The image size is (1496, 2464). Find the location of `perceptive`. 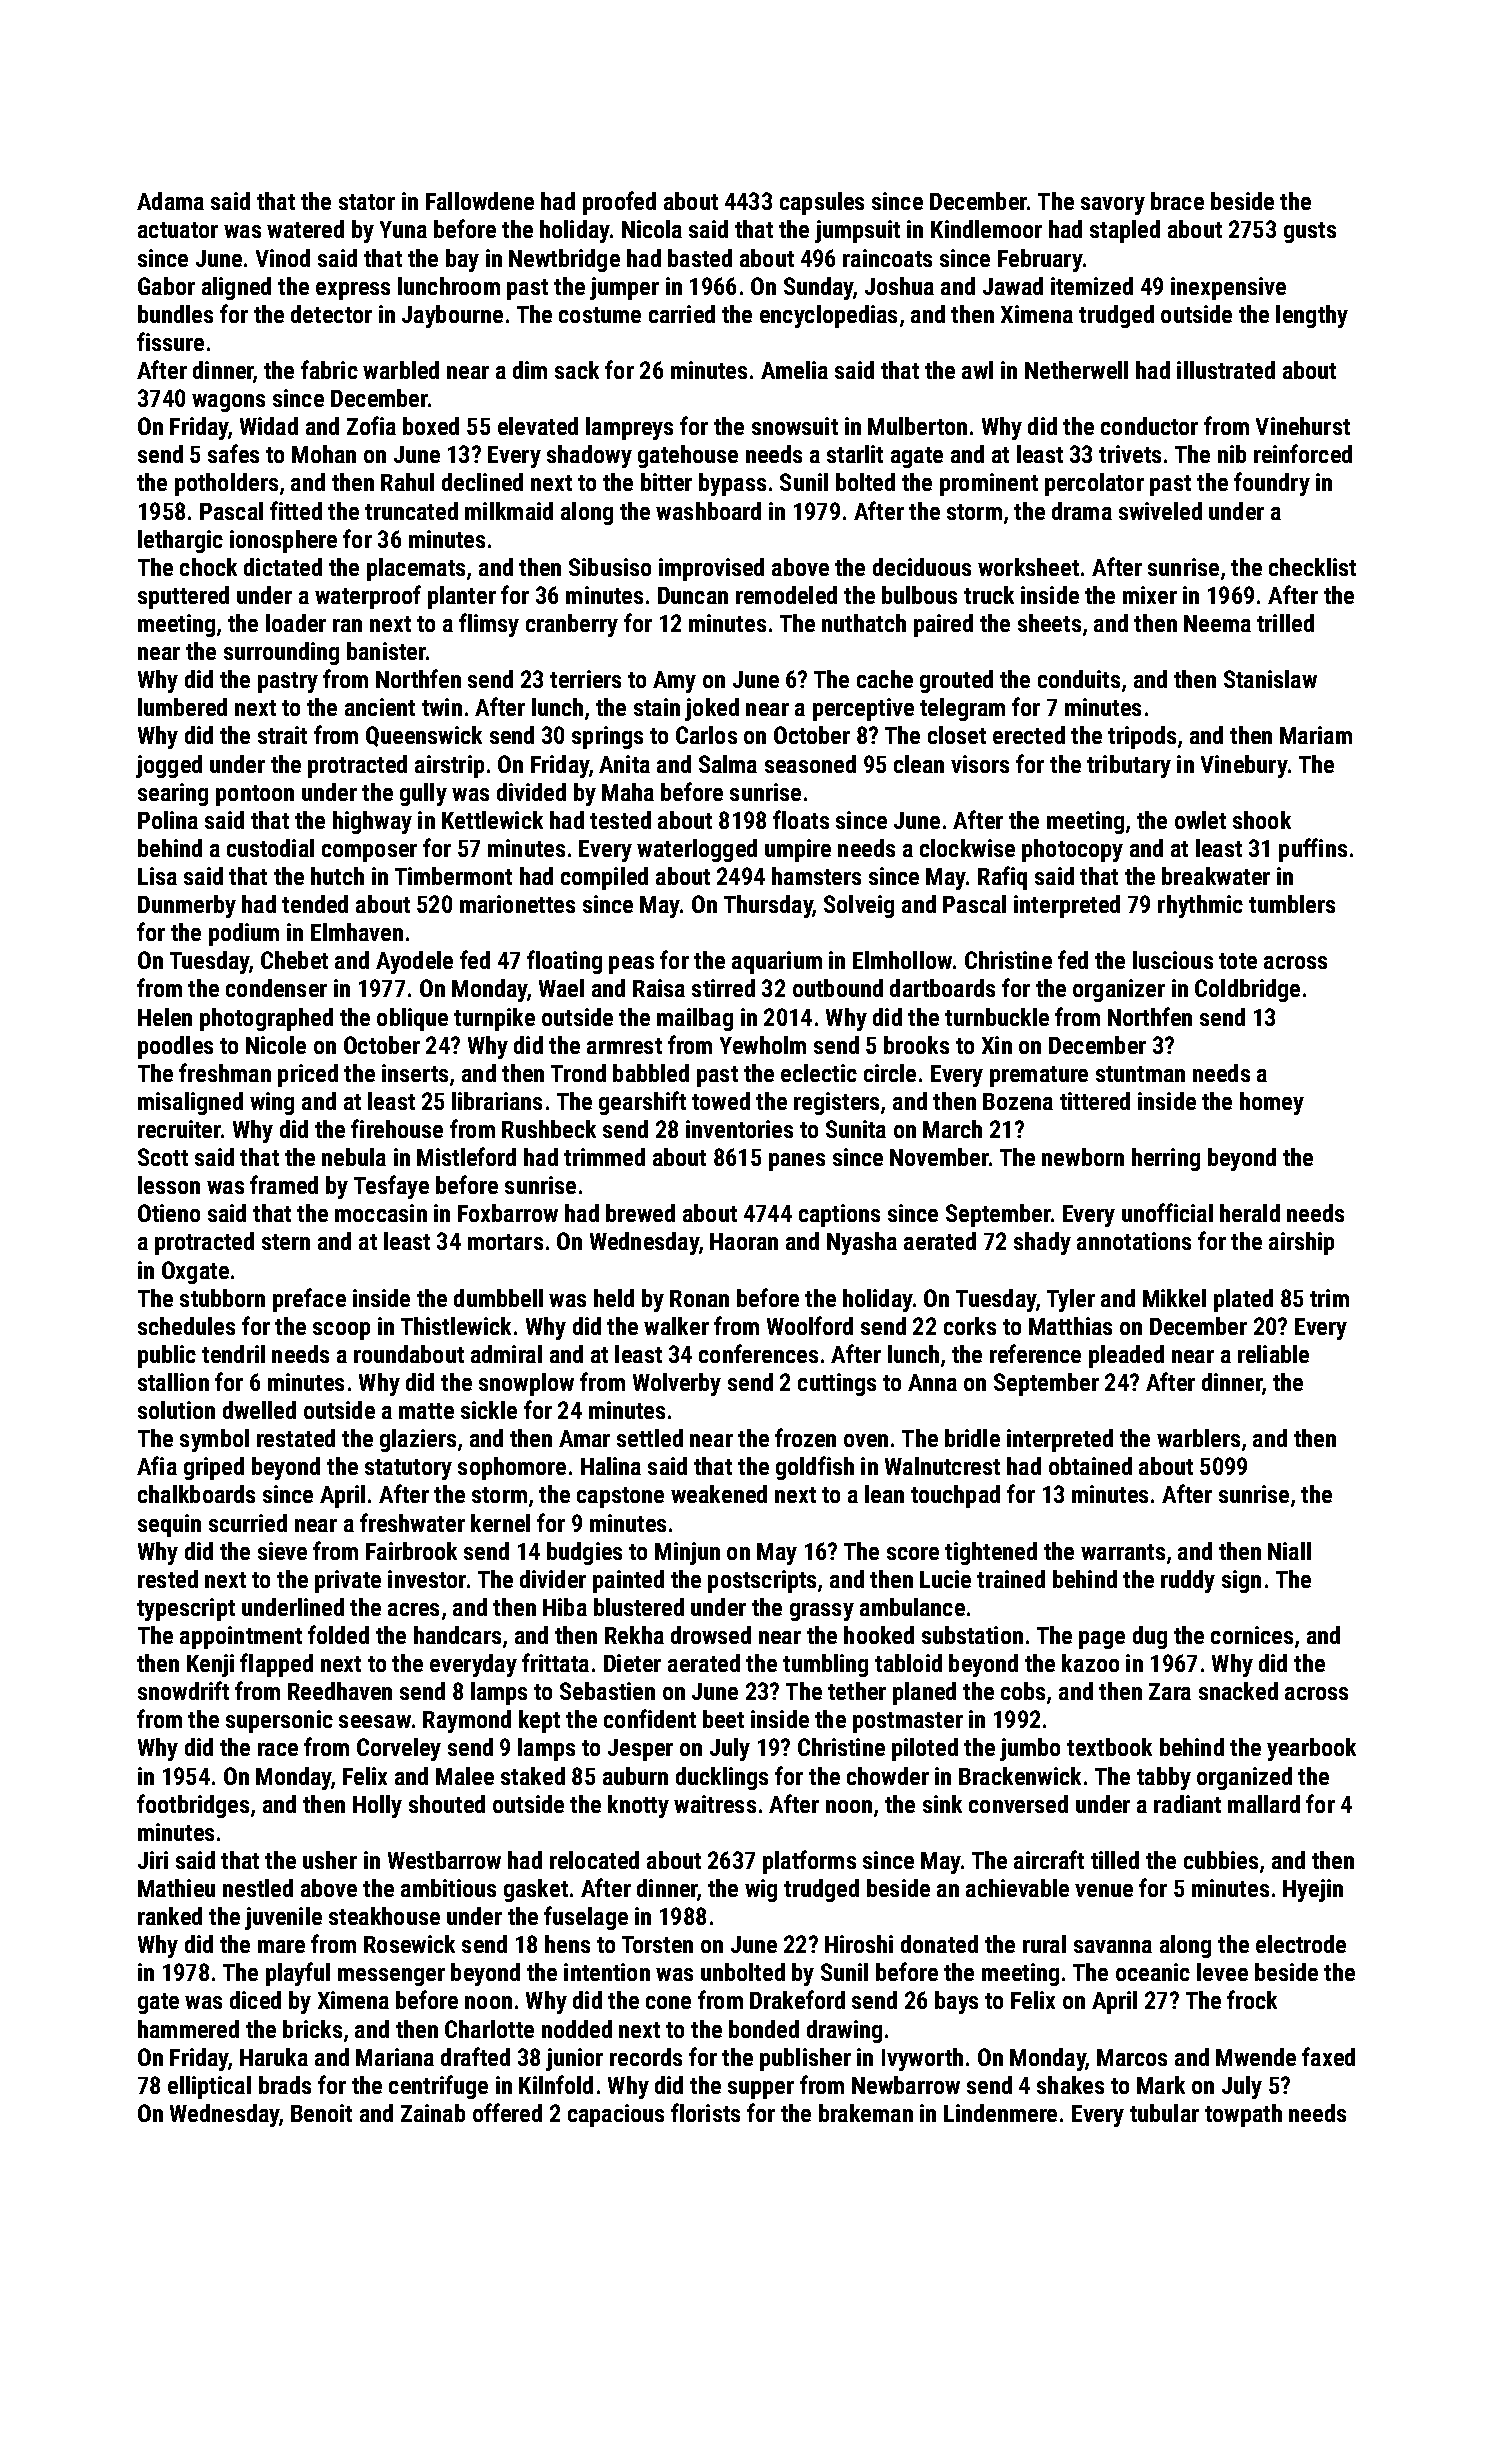

perceptive is located at coordinates (863, 709).
